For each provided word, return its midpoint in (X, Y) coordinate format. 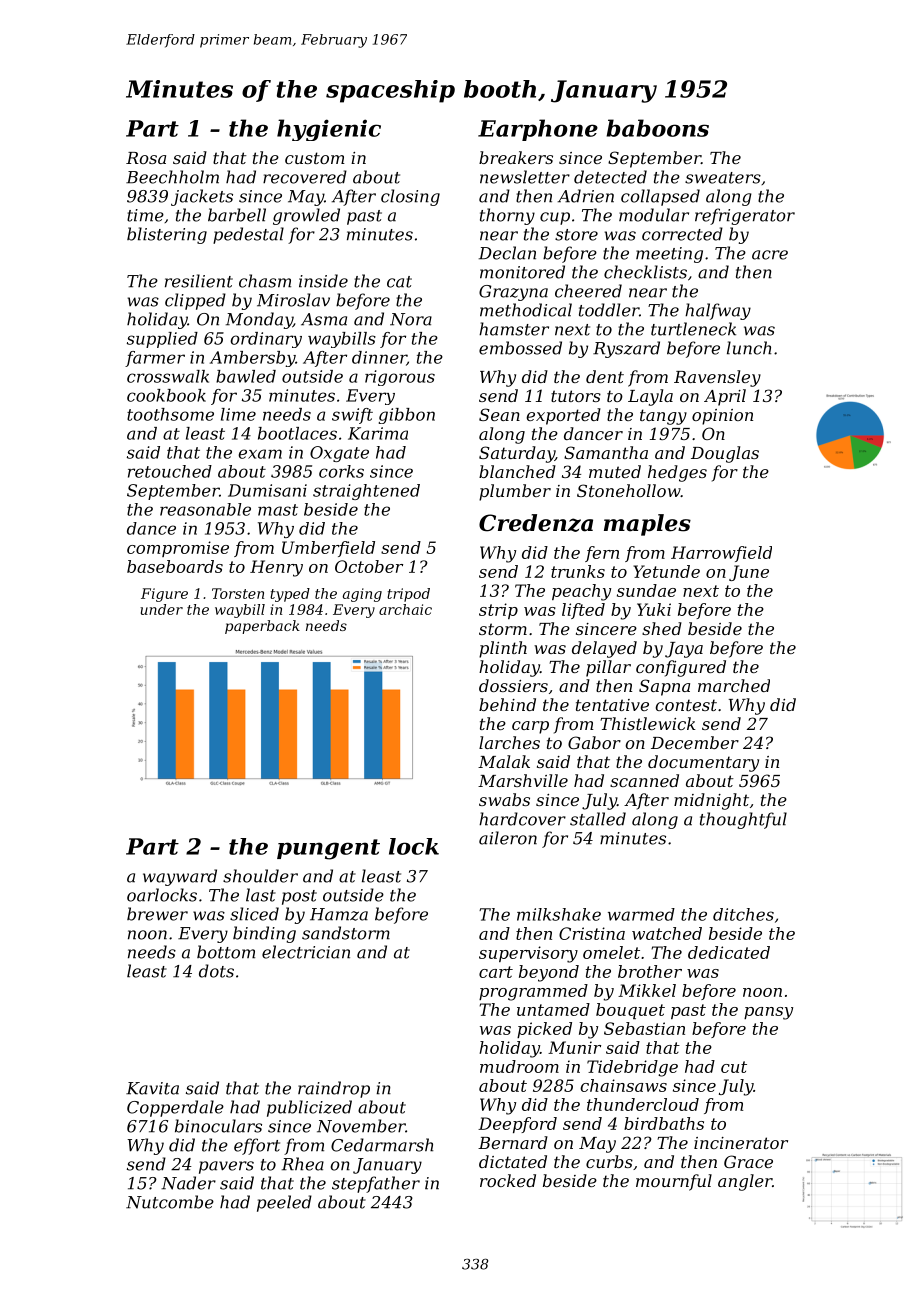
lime (238, 414)
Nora (411, 319)
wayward (180, 877)
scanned (644, 780)
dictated (513, 1161)
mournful (674, 1182)
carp (530, 727)
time (145, 215)
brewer (157, 914)
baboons (657, 128)
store (576, 235)
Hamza (339, 914)
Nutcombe (170, 1202)
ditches (743, 914)
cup (555, 218)
